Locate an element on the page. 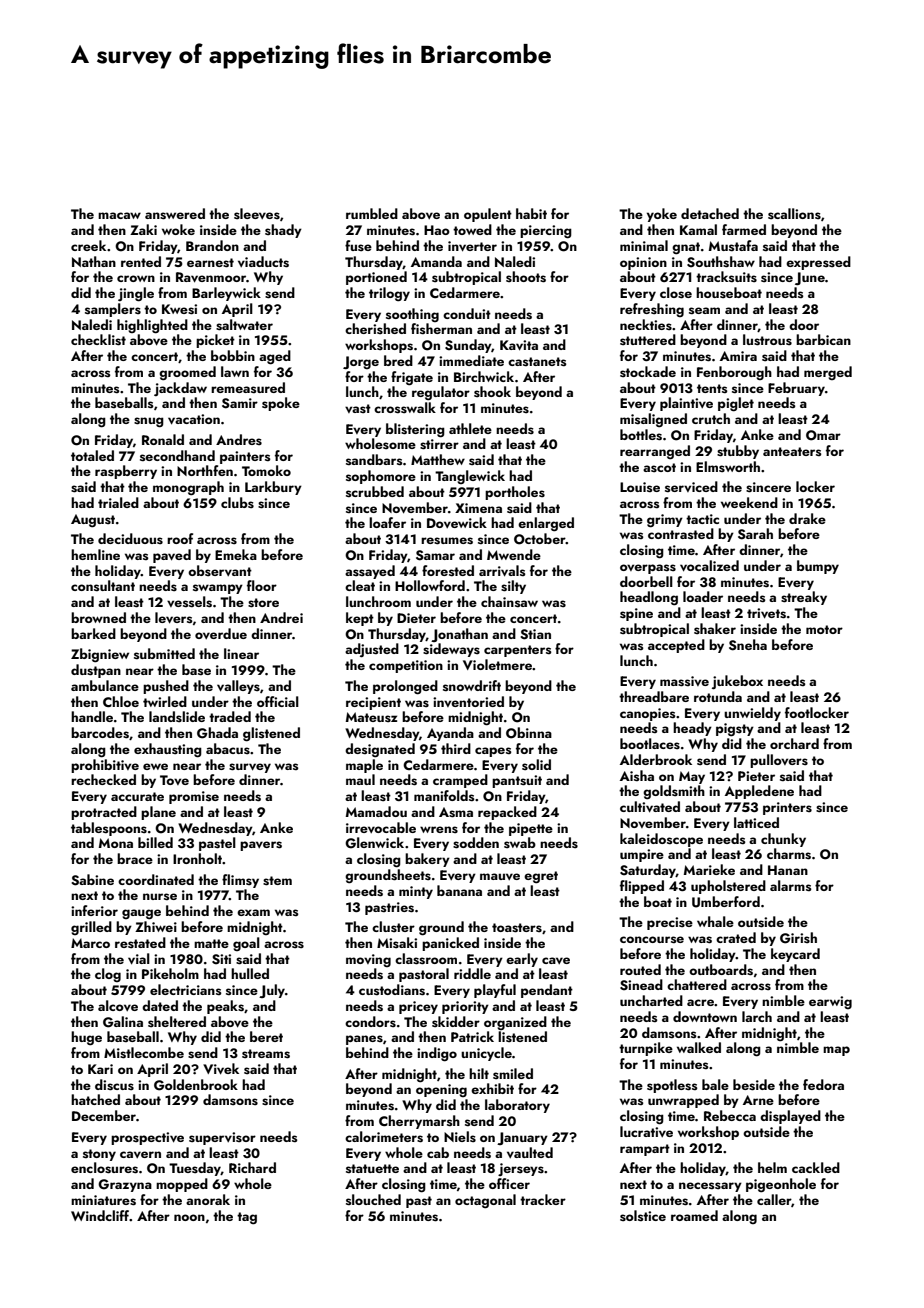 The height and width of the image is (1308, 924). unwieldy is located at coordinates (752, 714).
